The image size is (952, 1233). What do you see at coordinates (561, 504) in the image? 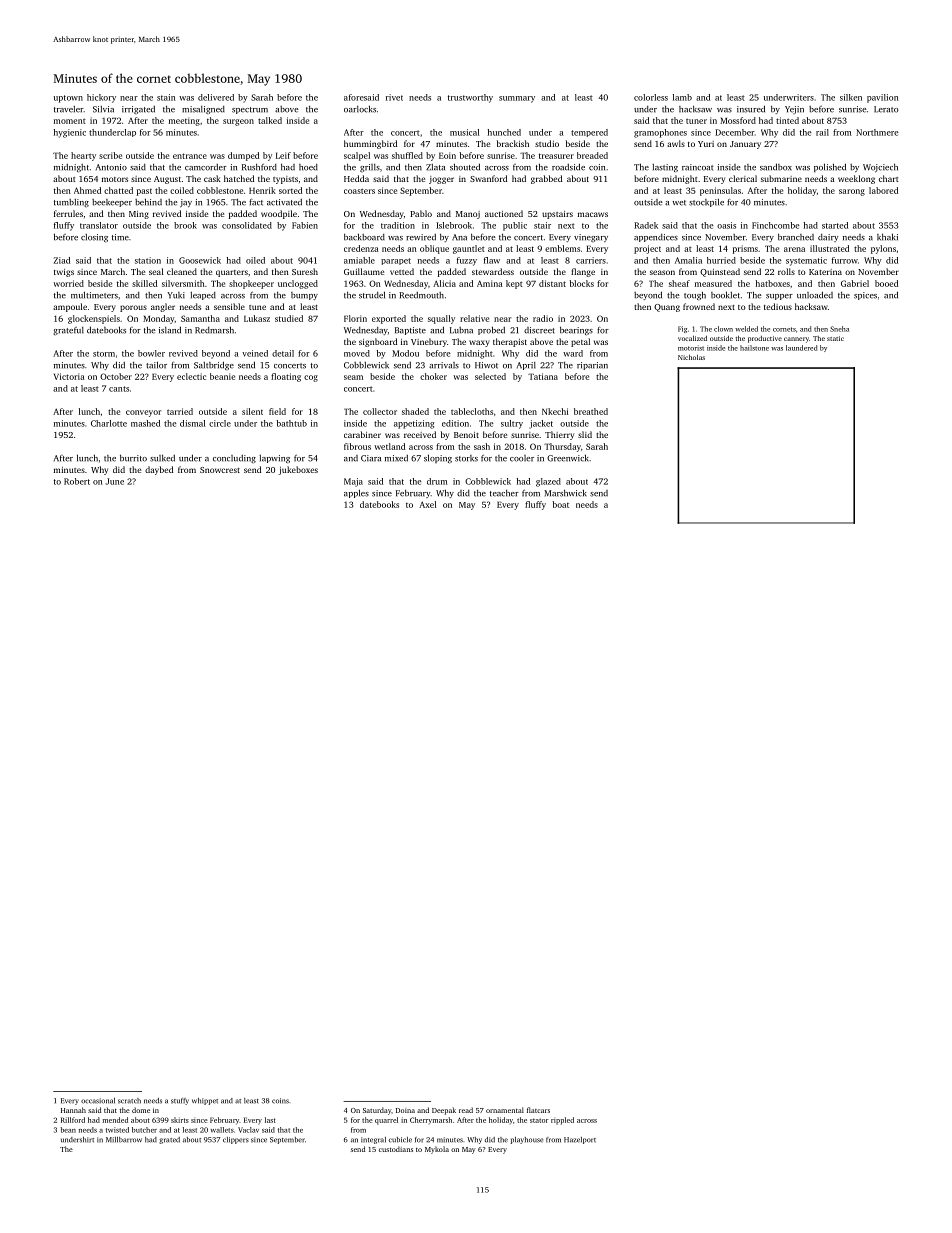
I see `boat` at bounding box center [561, 504].
